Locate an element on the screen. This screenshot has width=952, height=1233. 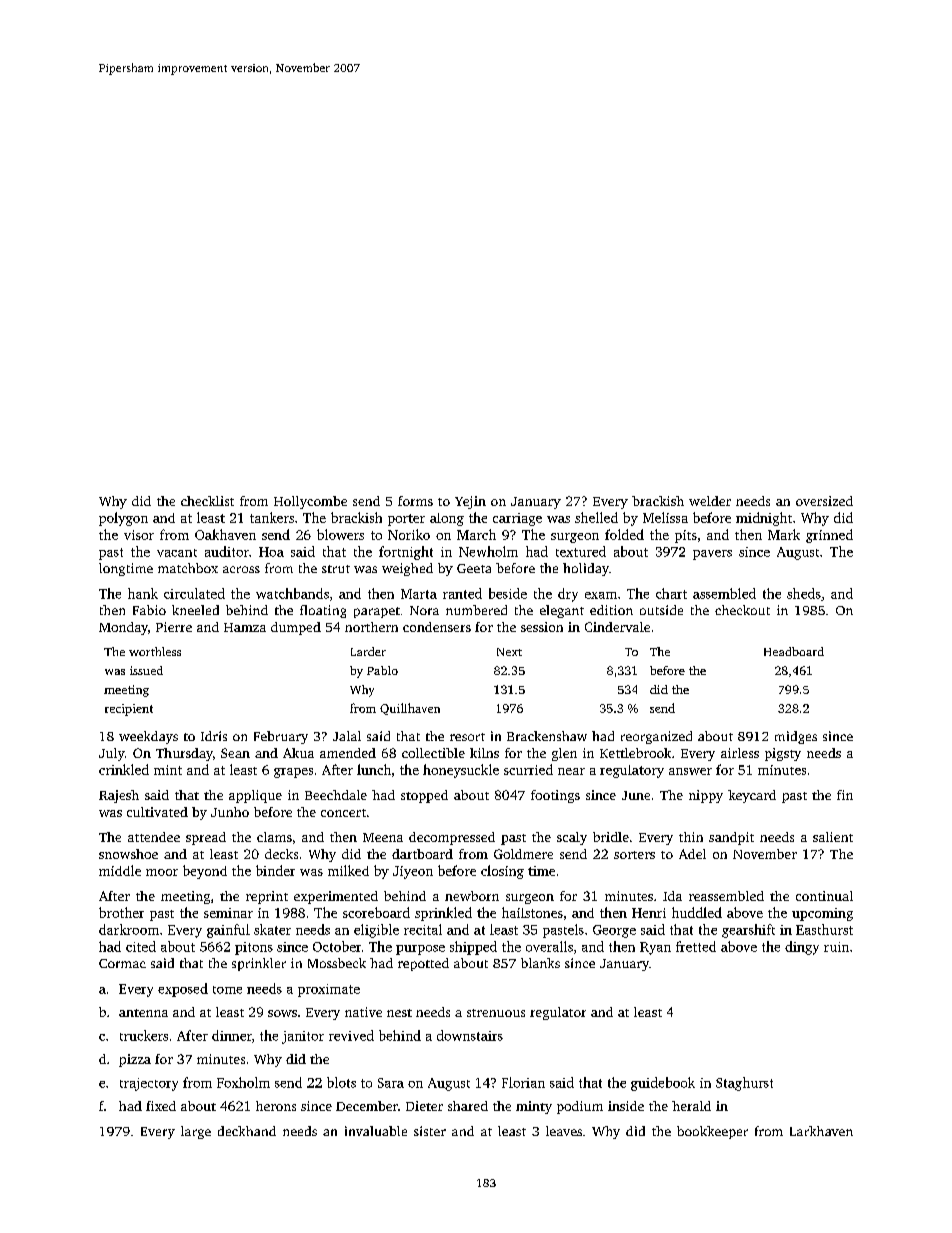
sister is located at coordinates (430, 1131).
